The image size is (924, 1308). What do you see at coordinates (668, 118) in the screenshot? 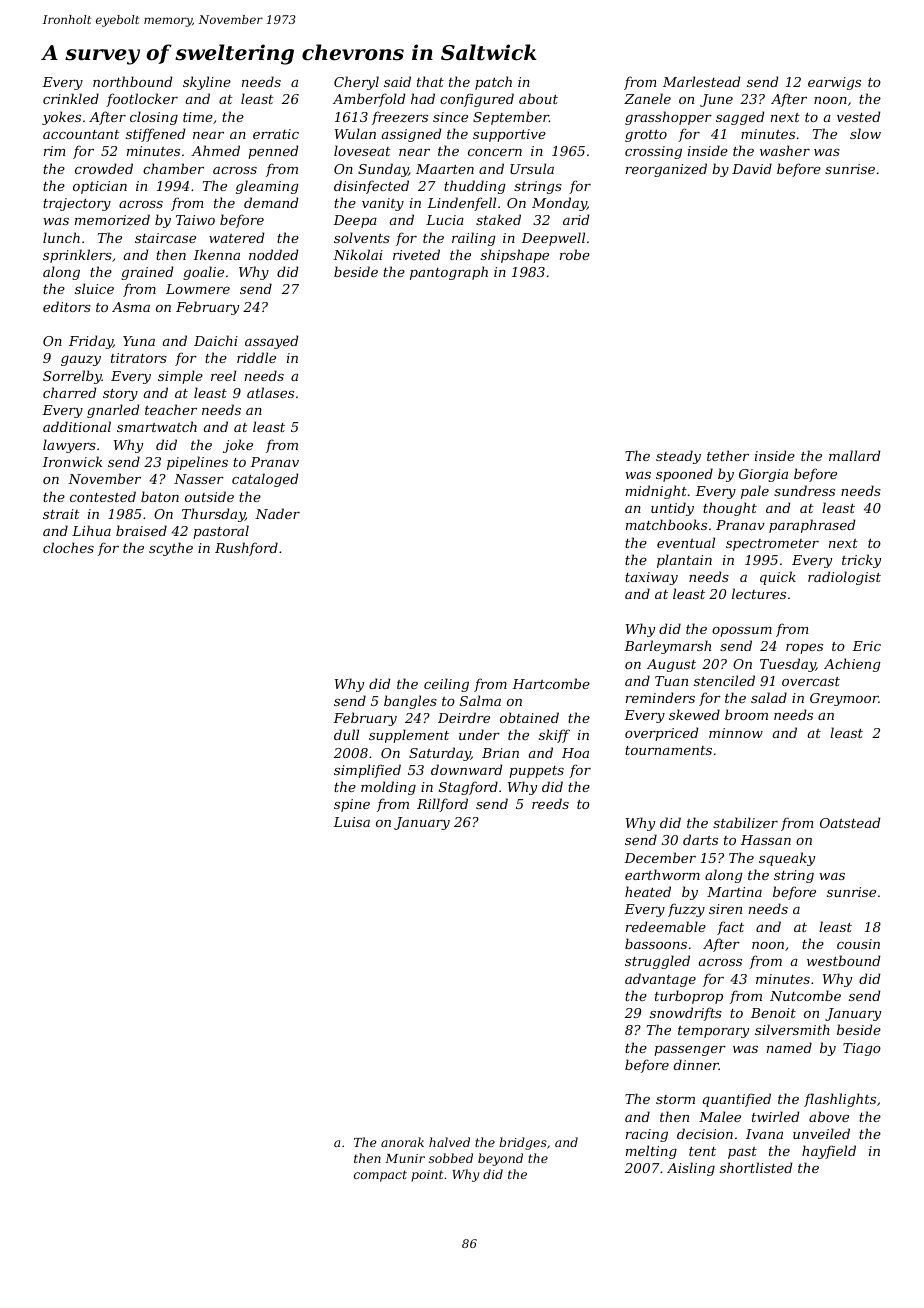
I see `grasshopper` at bounding box center [668, 118].
